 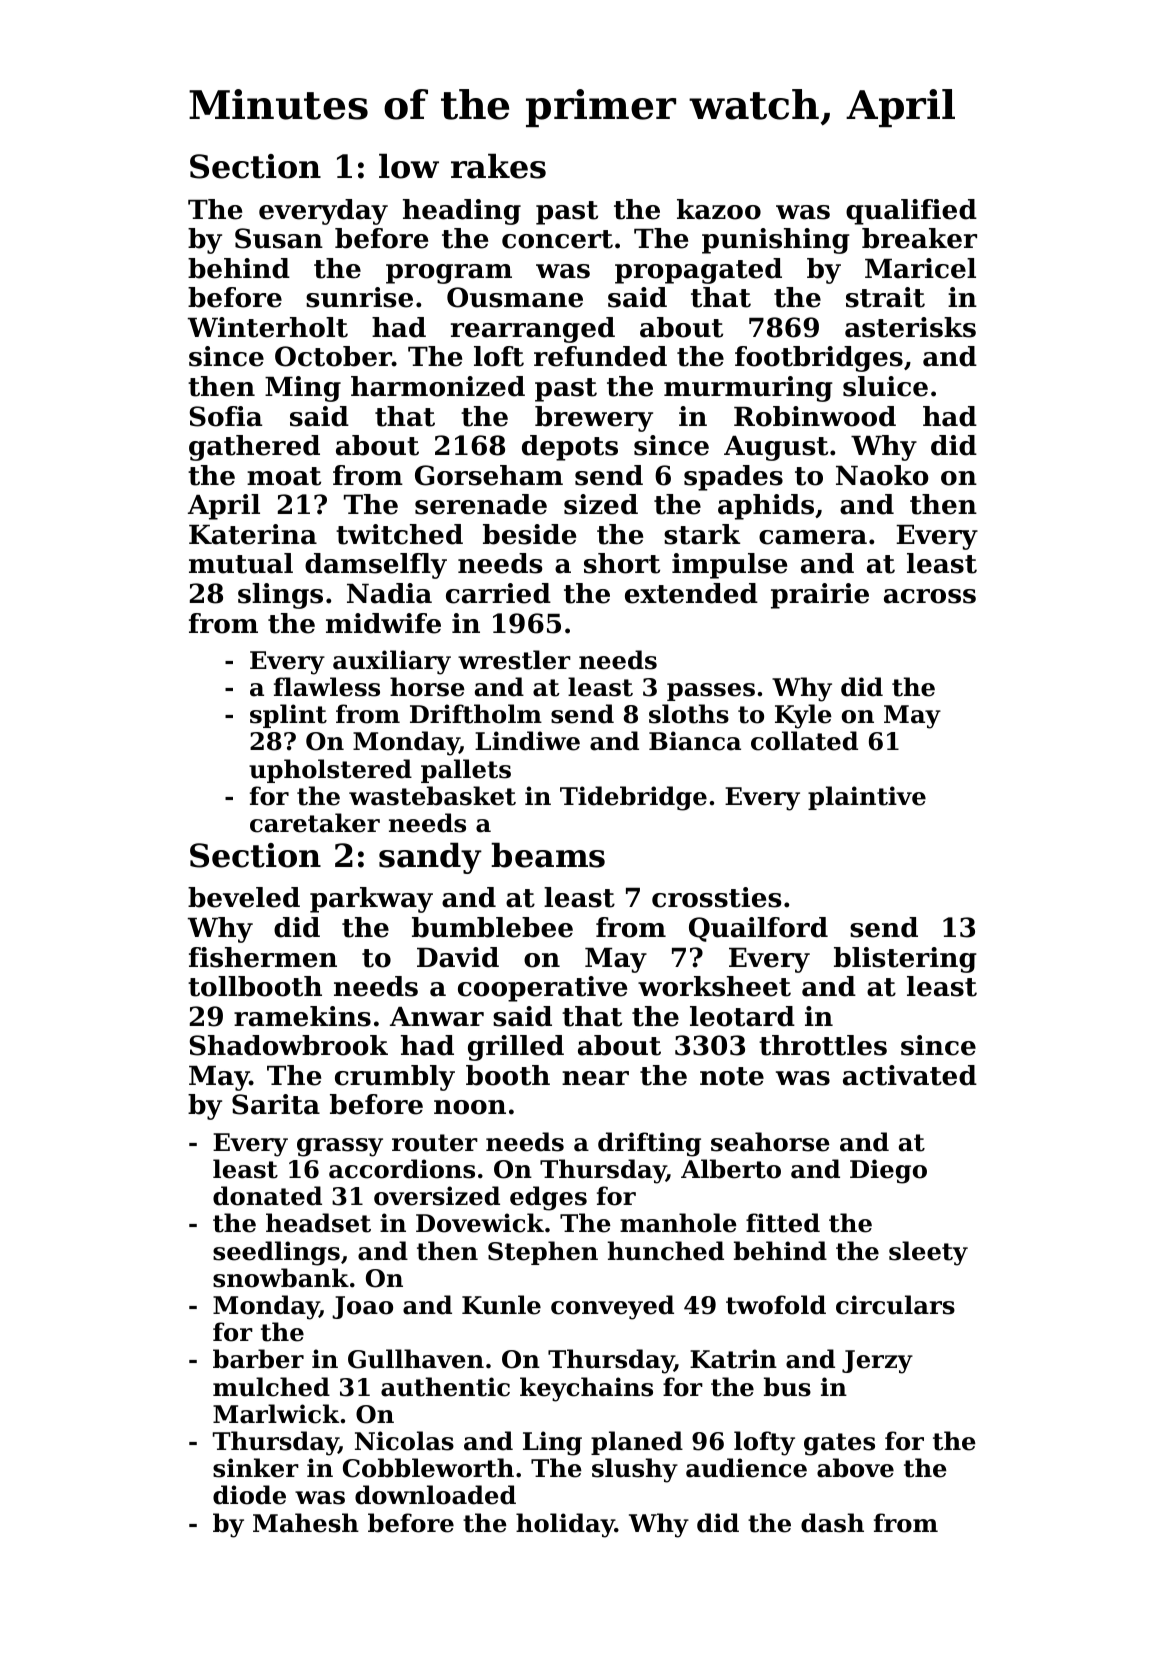 What do you see at coordinates (529, 534) in the image?
I see `beside` at bounding box center [529, 534].
